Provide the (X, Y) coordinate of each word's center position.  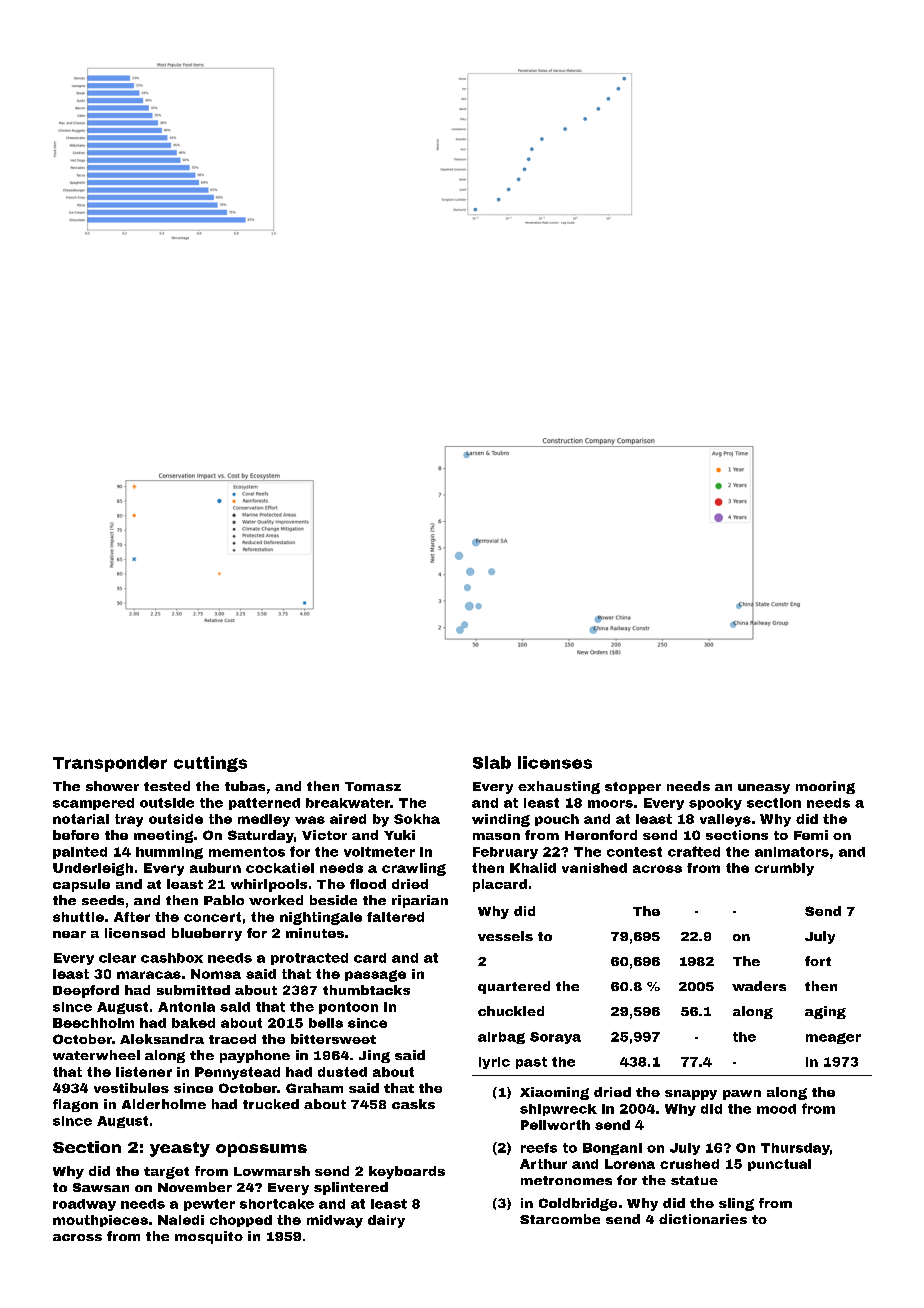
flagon (75, 1105)
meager (833, 1038)
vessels (505, 936)
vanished (594, 868)
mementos (247, 852)
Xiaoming (554, 1093)
